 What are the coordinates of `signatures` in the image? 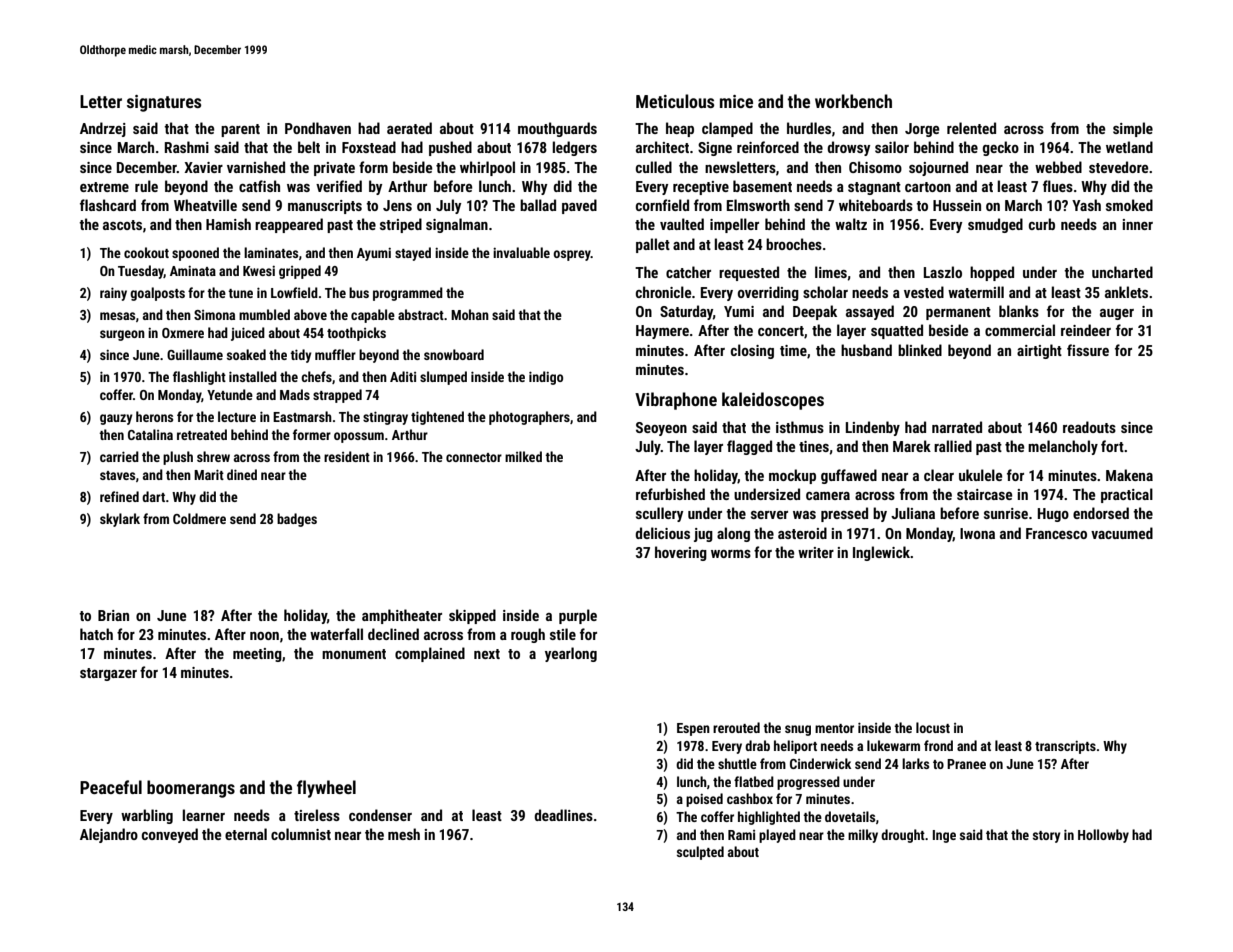 It's located at (164, 103).
